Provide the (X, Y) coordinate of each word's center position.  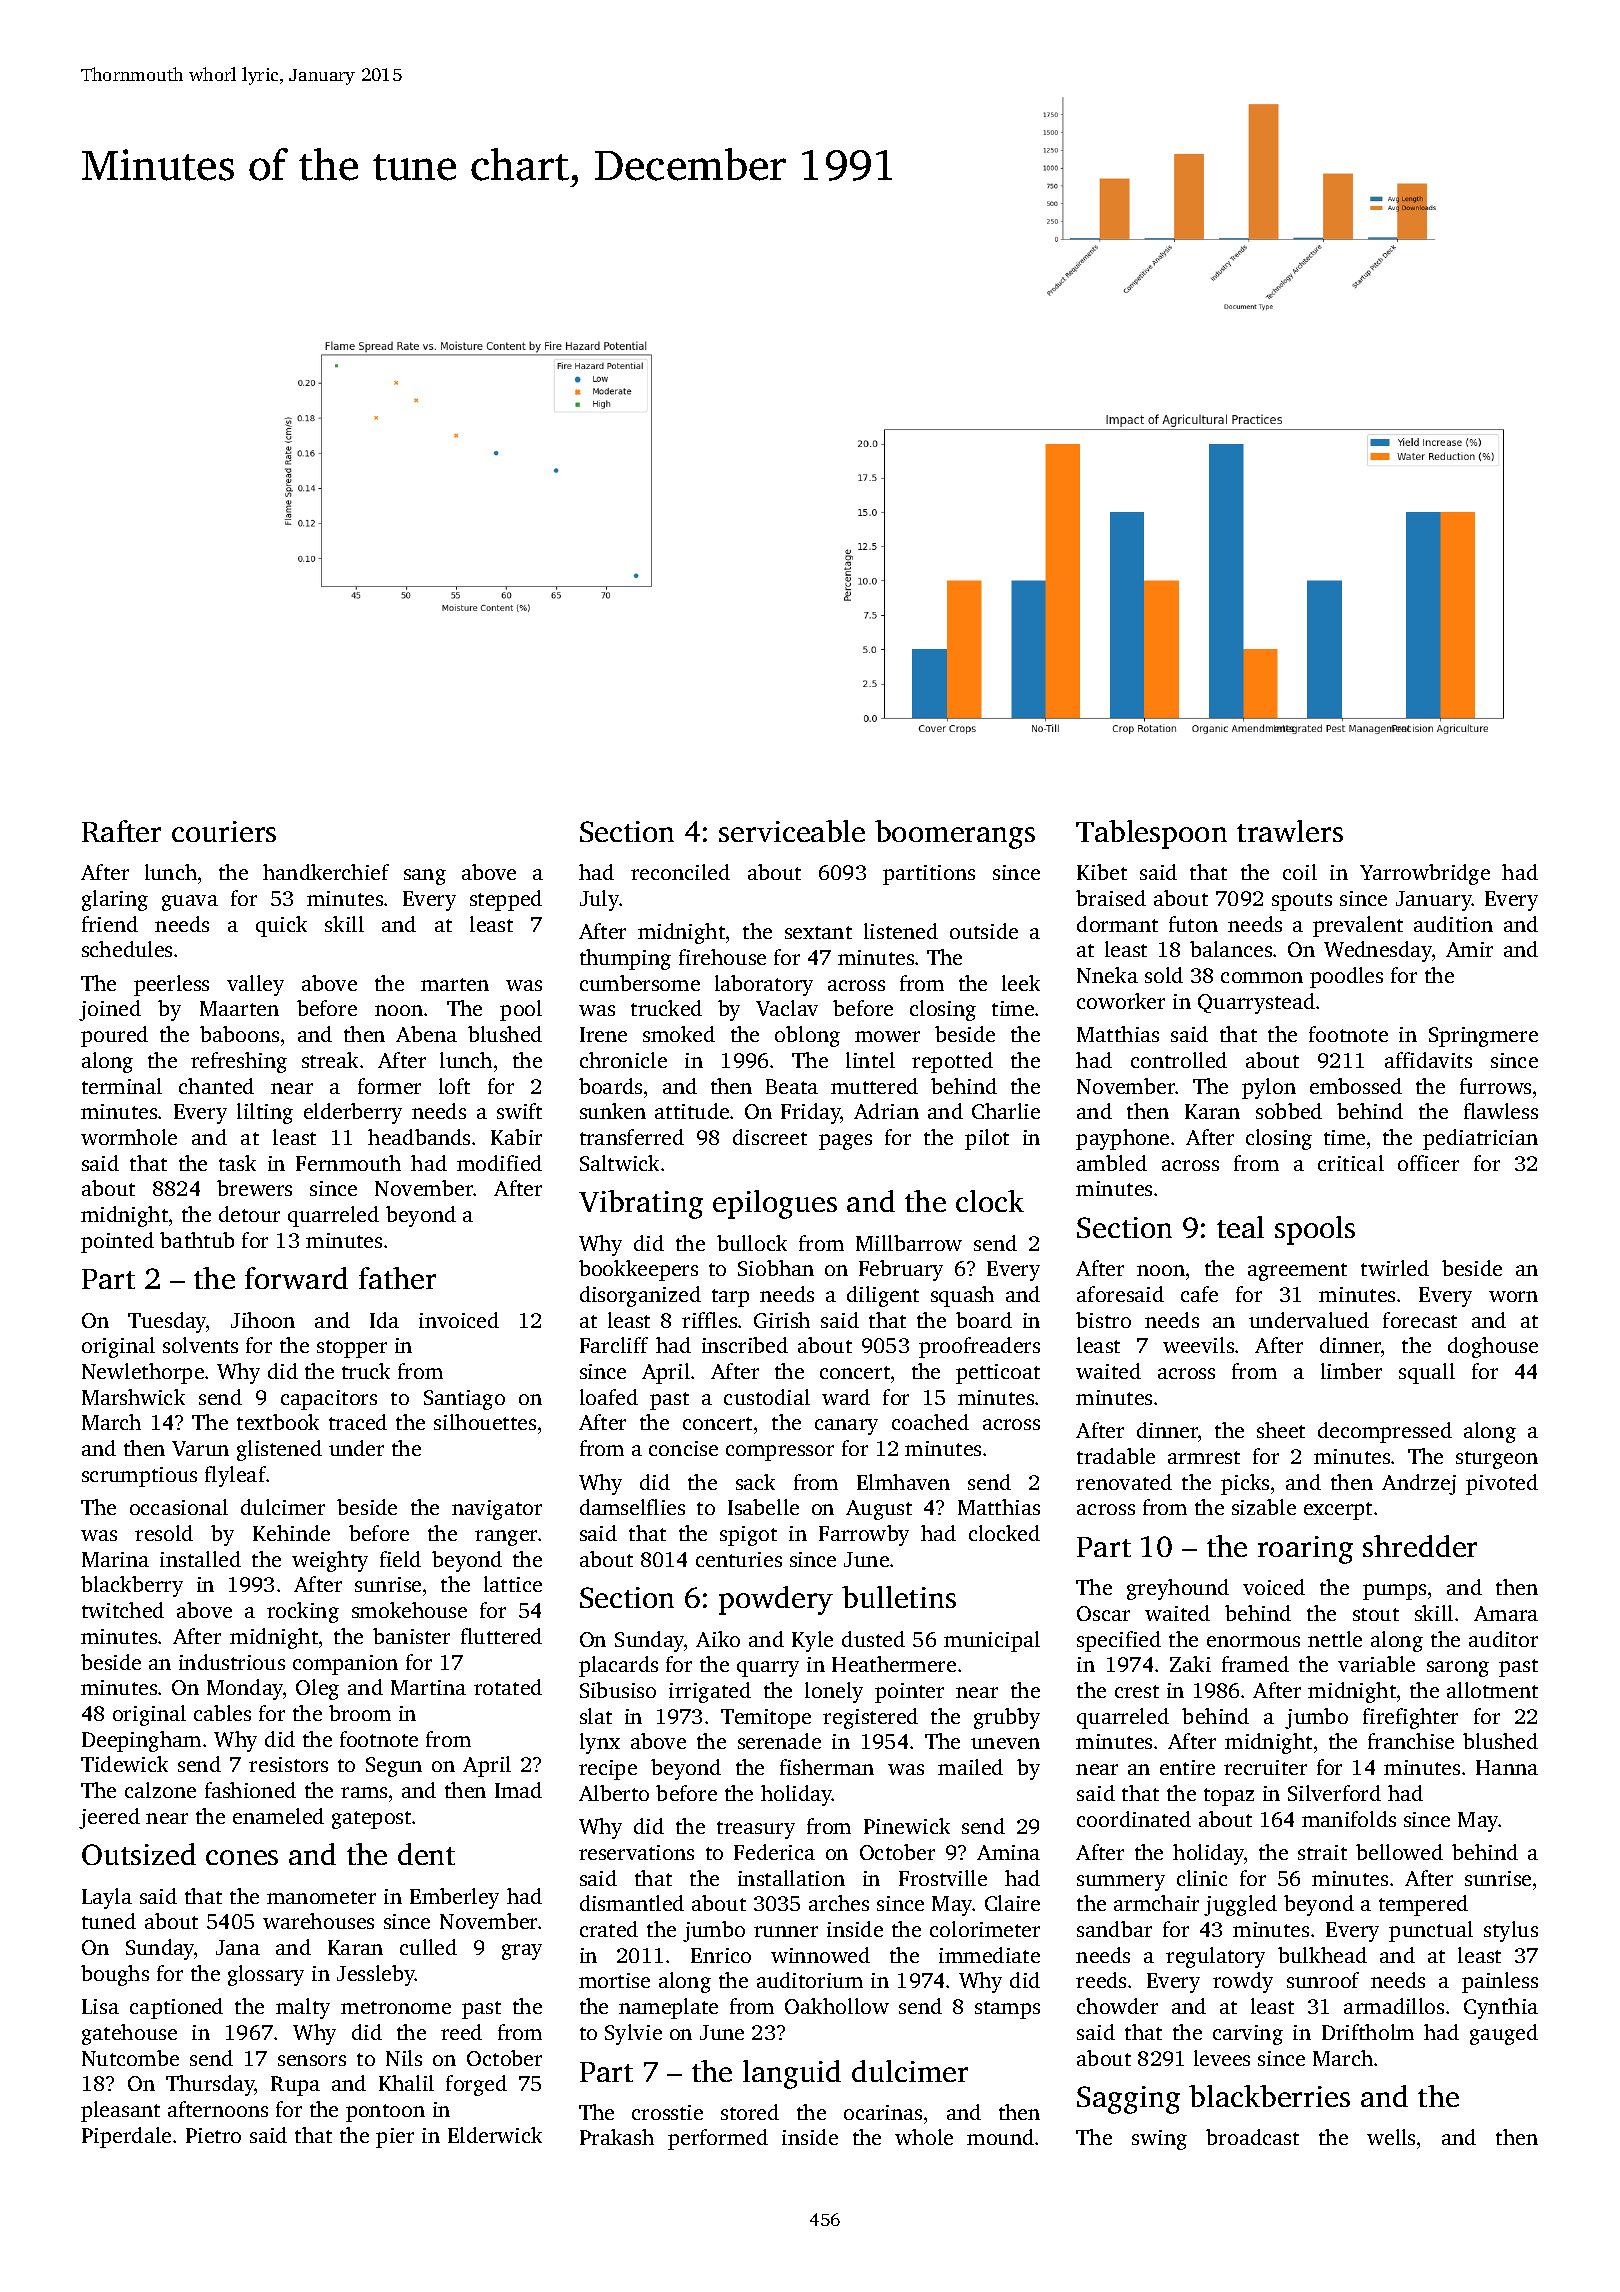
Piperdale (126, 2137)
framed (1255, 1664)
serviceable (792, 831)
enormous (1253, 1641)
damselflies (632, 1507)
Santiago (464, 1400)
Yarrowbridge (1425, 874)
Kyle (812, 1641)
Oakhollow (837, 2006)
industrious (232, 1662)
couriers (224, 831)
